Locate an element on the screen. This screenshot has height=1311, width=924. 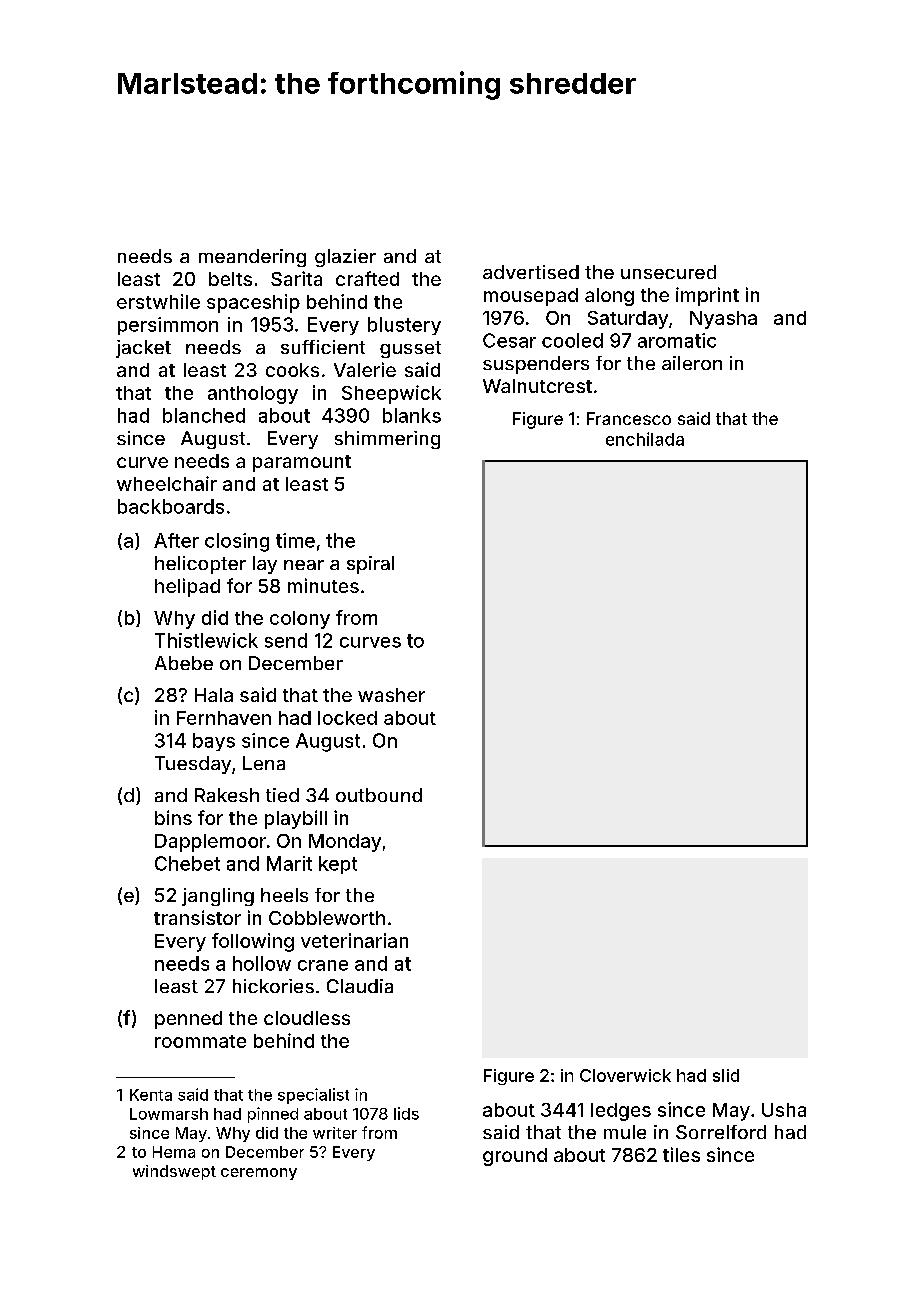
unsecured is located at coordinates (668, 272).
